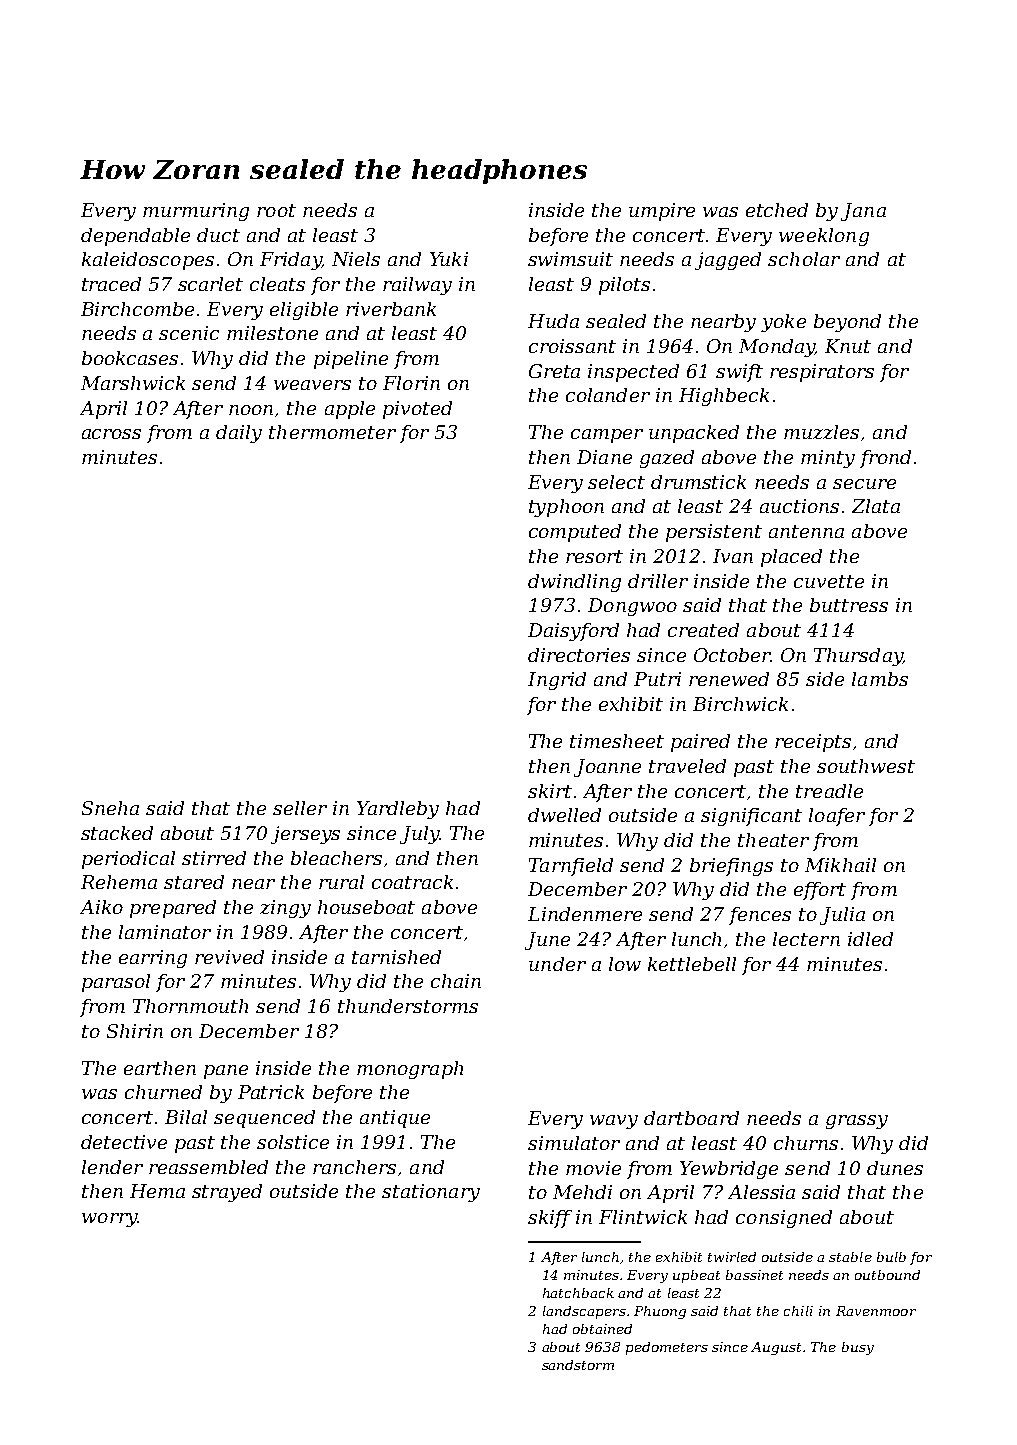 The image size is (1017, 1445). Describe the element at coordinates (111, 434) in the page. I see `across` at that location.
